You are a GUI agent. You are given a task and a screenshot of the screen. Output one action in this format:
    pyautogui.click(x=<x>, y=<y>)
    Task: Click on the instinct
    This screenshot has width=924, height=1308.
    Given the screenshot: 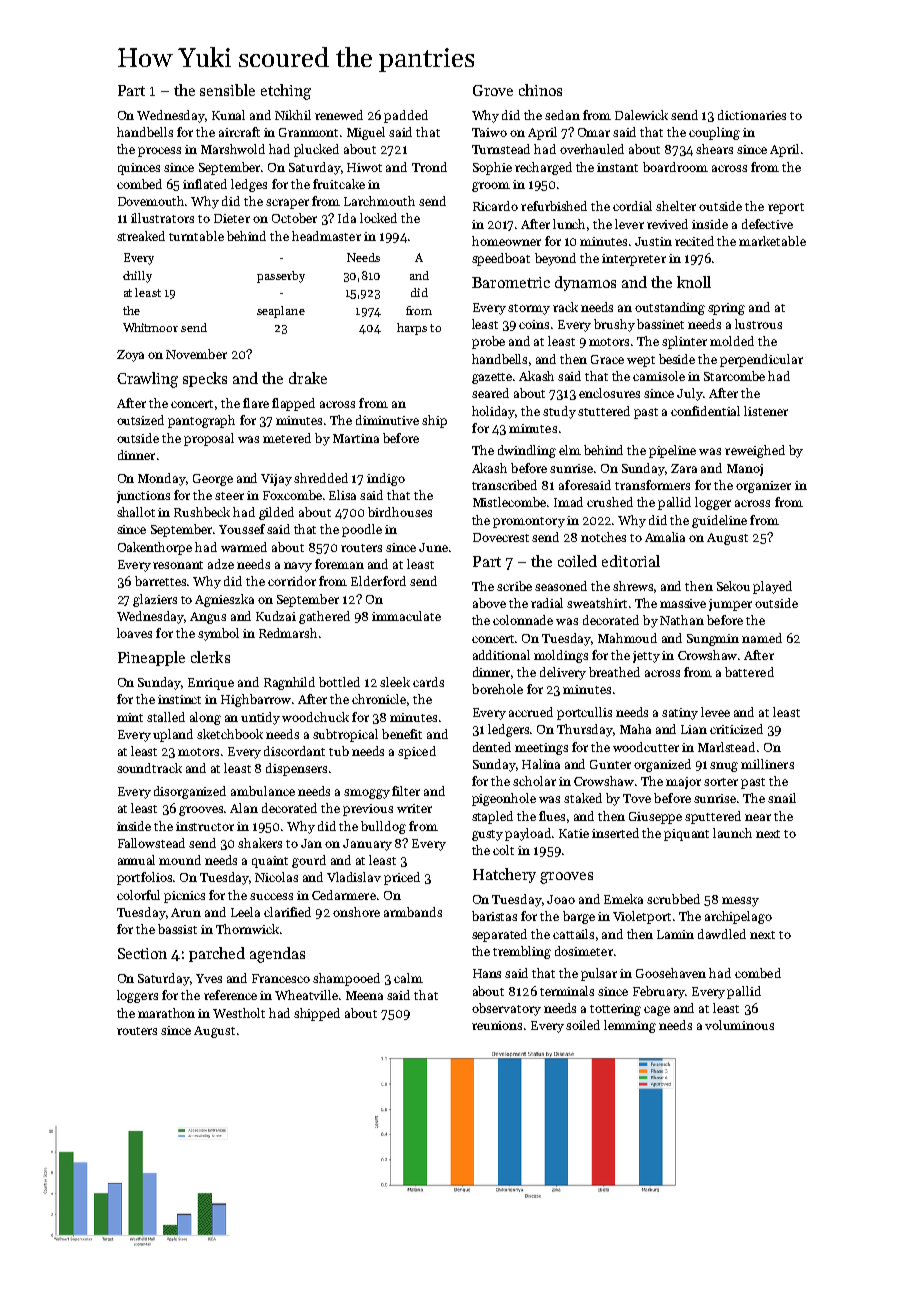 What is the action you would take?
    pyautogui.click(x=179, y=699)
